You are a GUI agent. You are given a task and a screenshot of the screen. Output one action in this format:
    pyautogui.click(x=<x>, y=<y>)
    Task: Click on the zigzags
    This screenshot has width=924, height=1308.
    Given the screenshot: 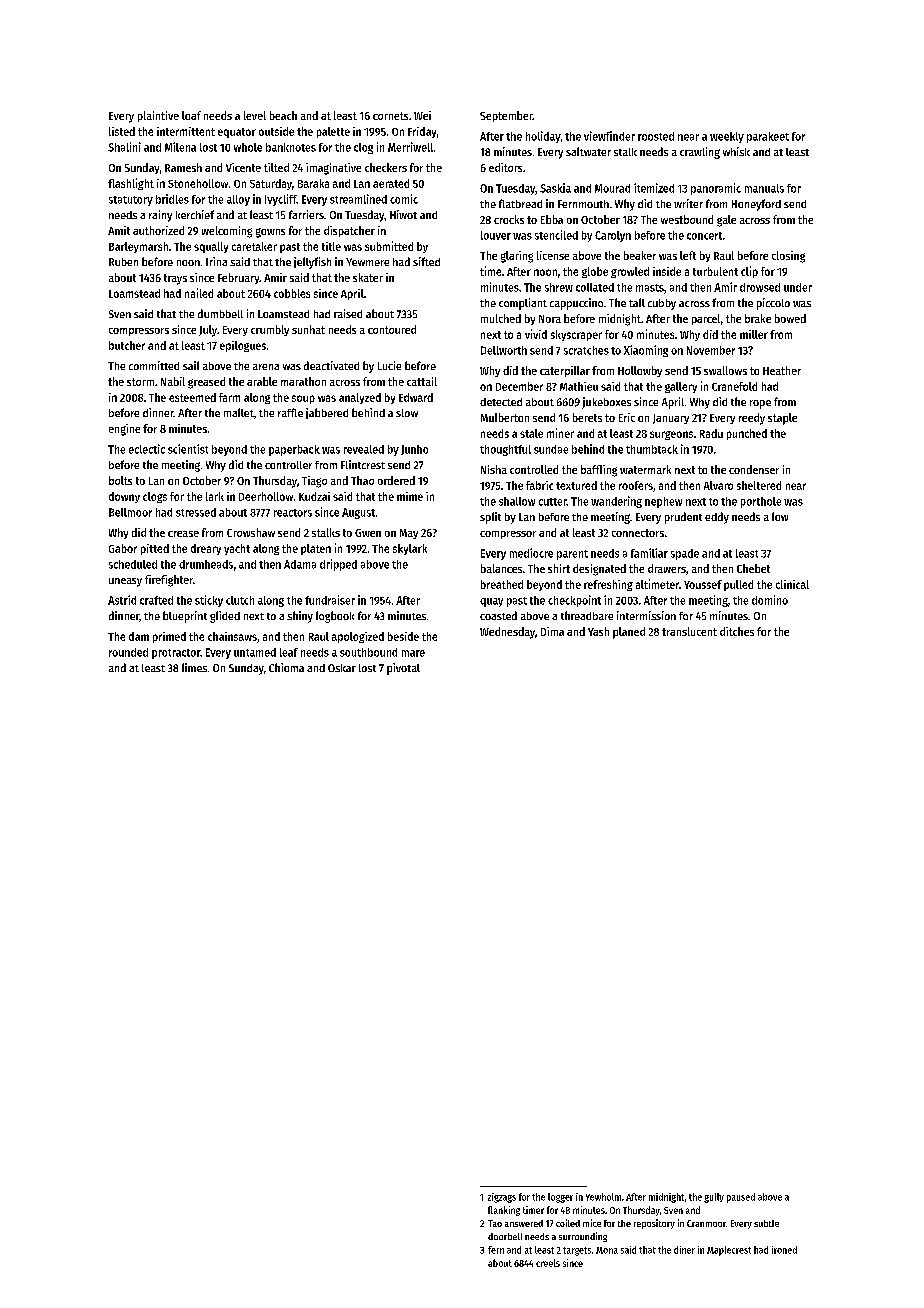 What is the action you would take?
    pyautogui.click(x=502, y=1198)
